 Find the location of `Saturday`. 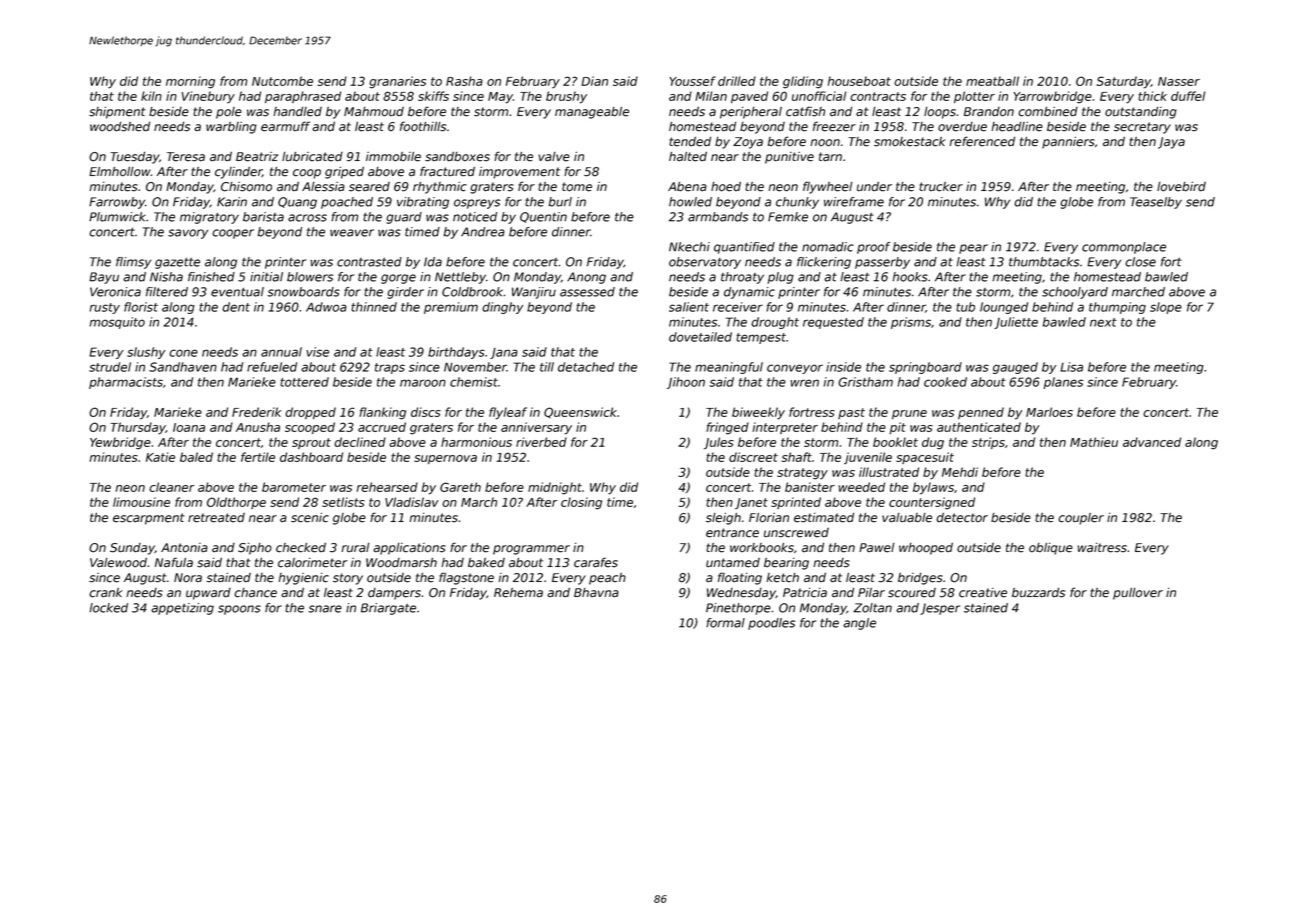

Saturday is located at coordinates (1123, 82).
